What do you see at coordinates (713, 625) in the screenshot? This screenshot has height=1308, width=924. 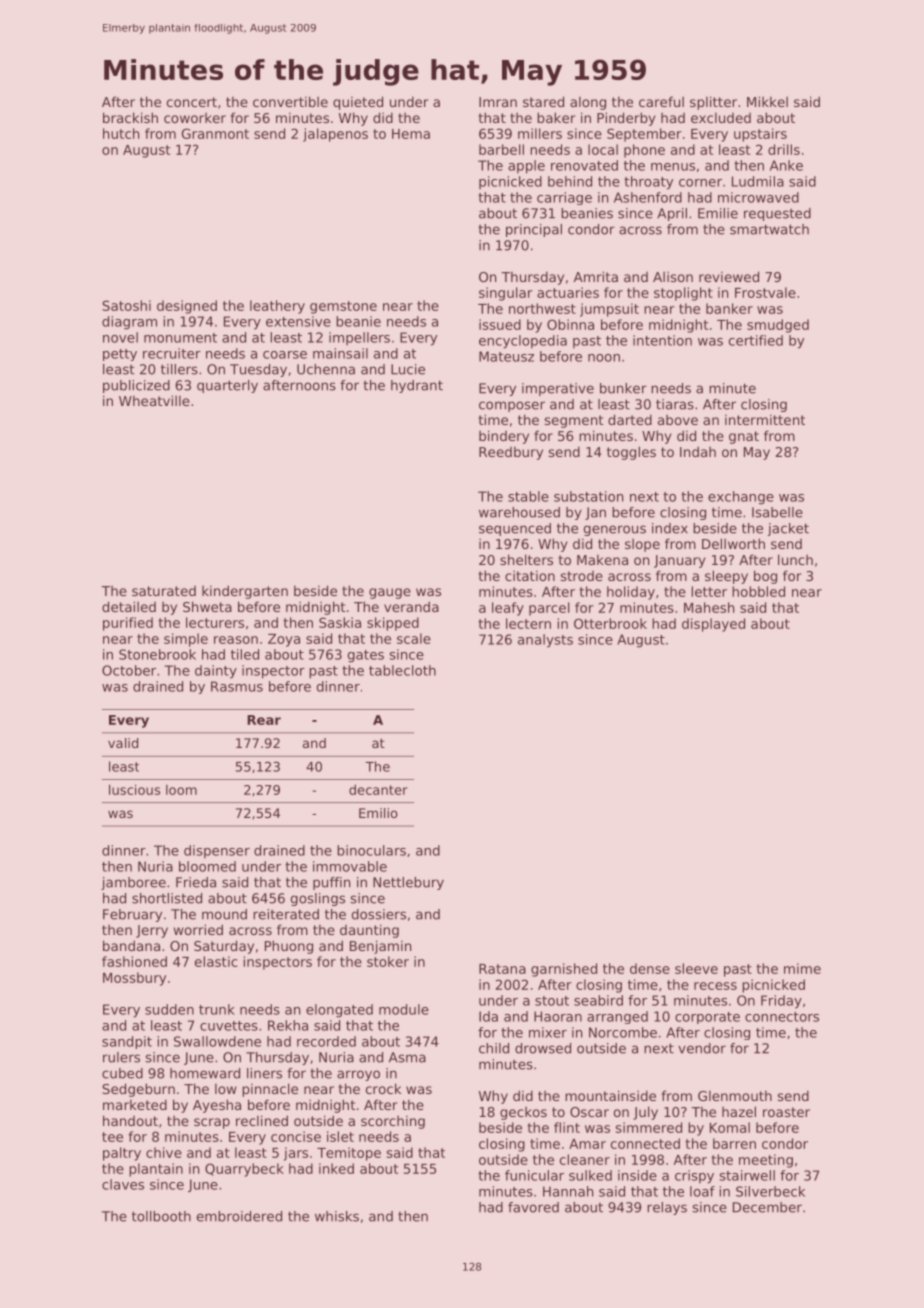 I see `displayed` at bounding box center [713, 625].
